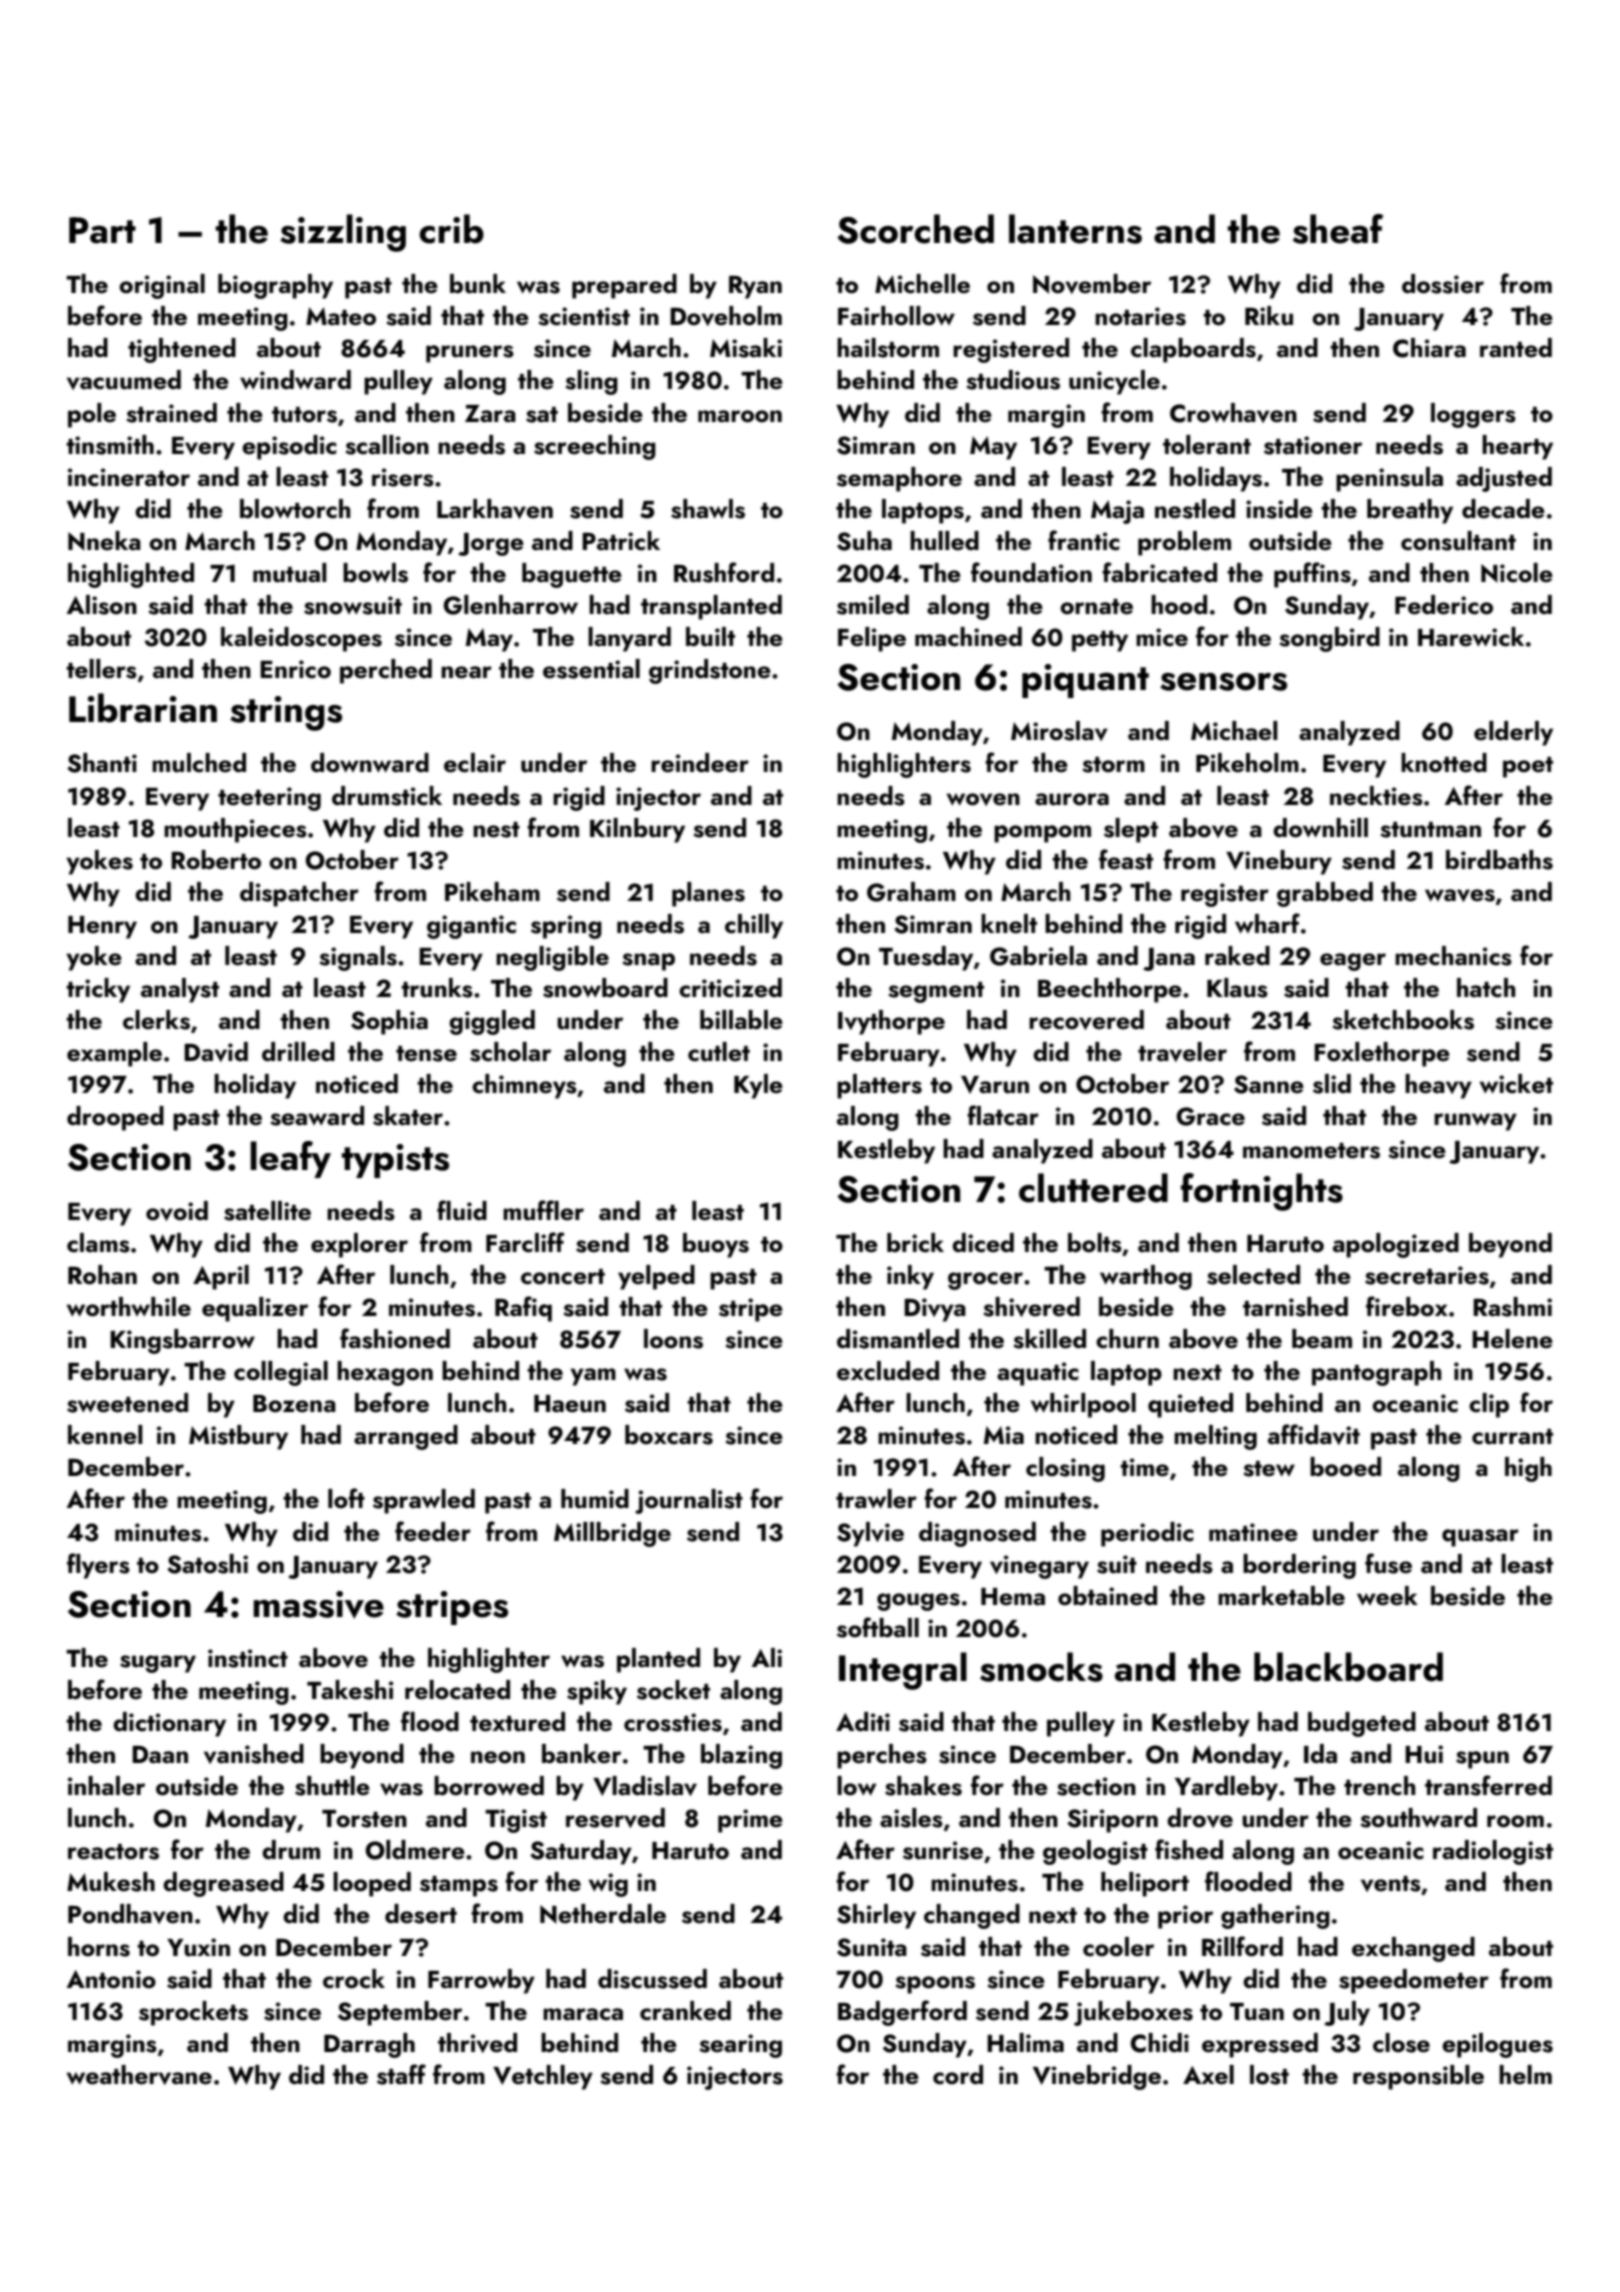  What do you see at coordinates (716, 1245) in the screenshot?
I see `buoys` at bounding box center [716, 1245].
